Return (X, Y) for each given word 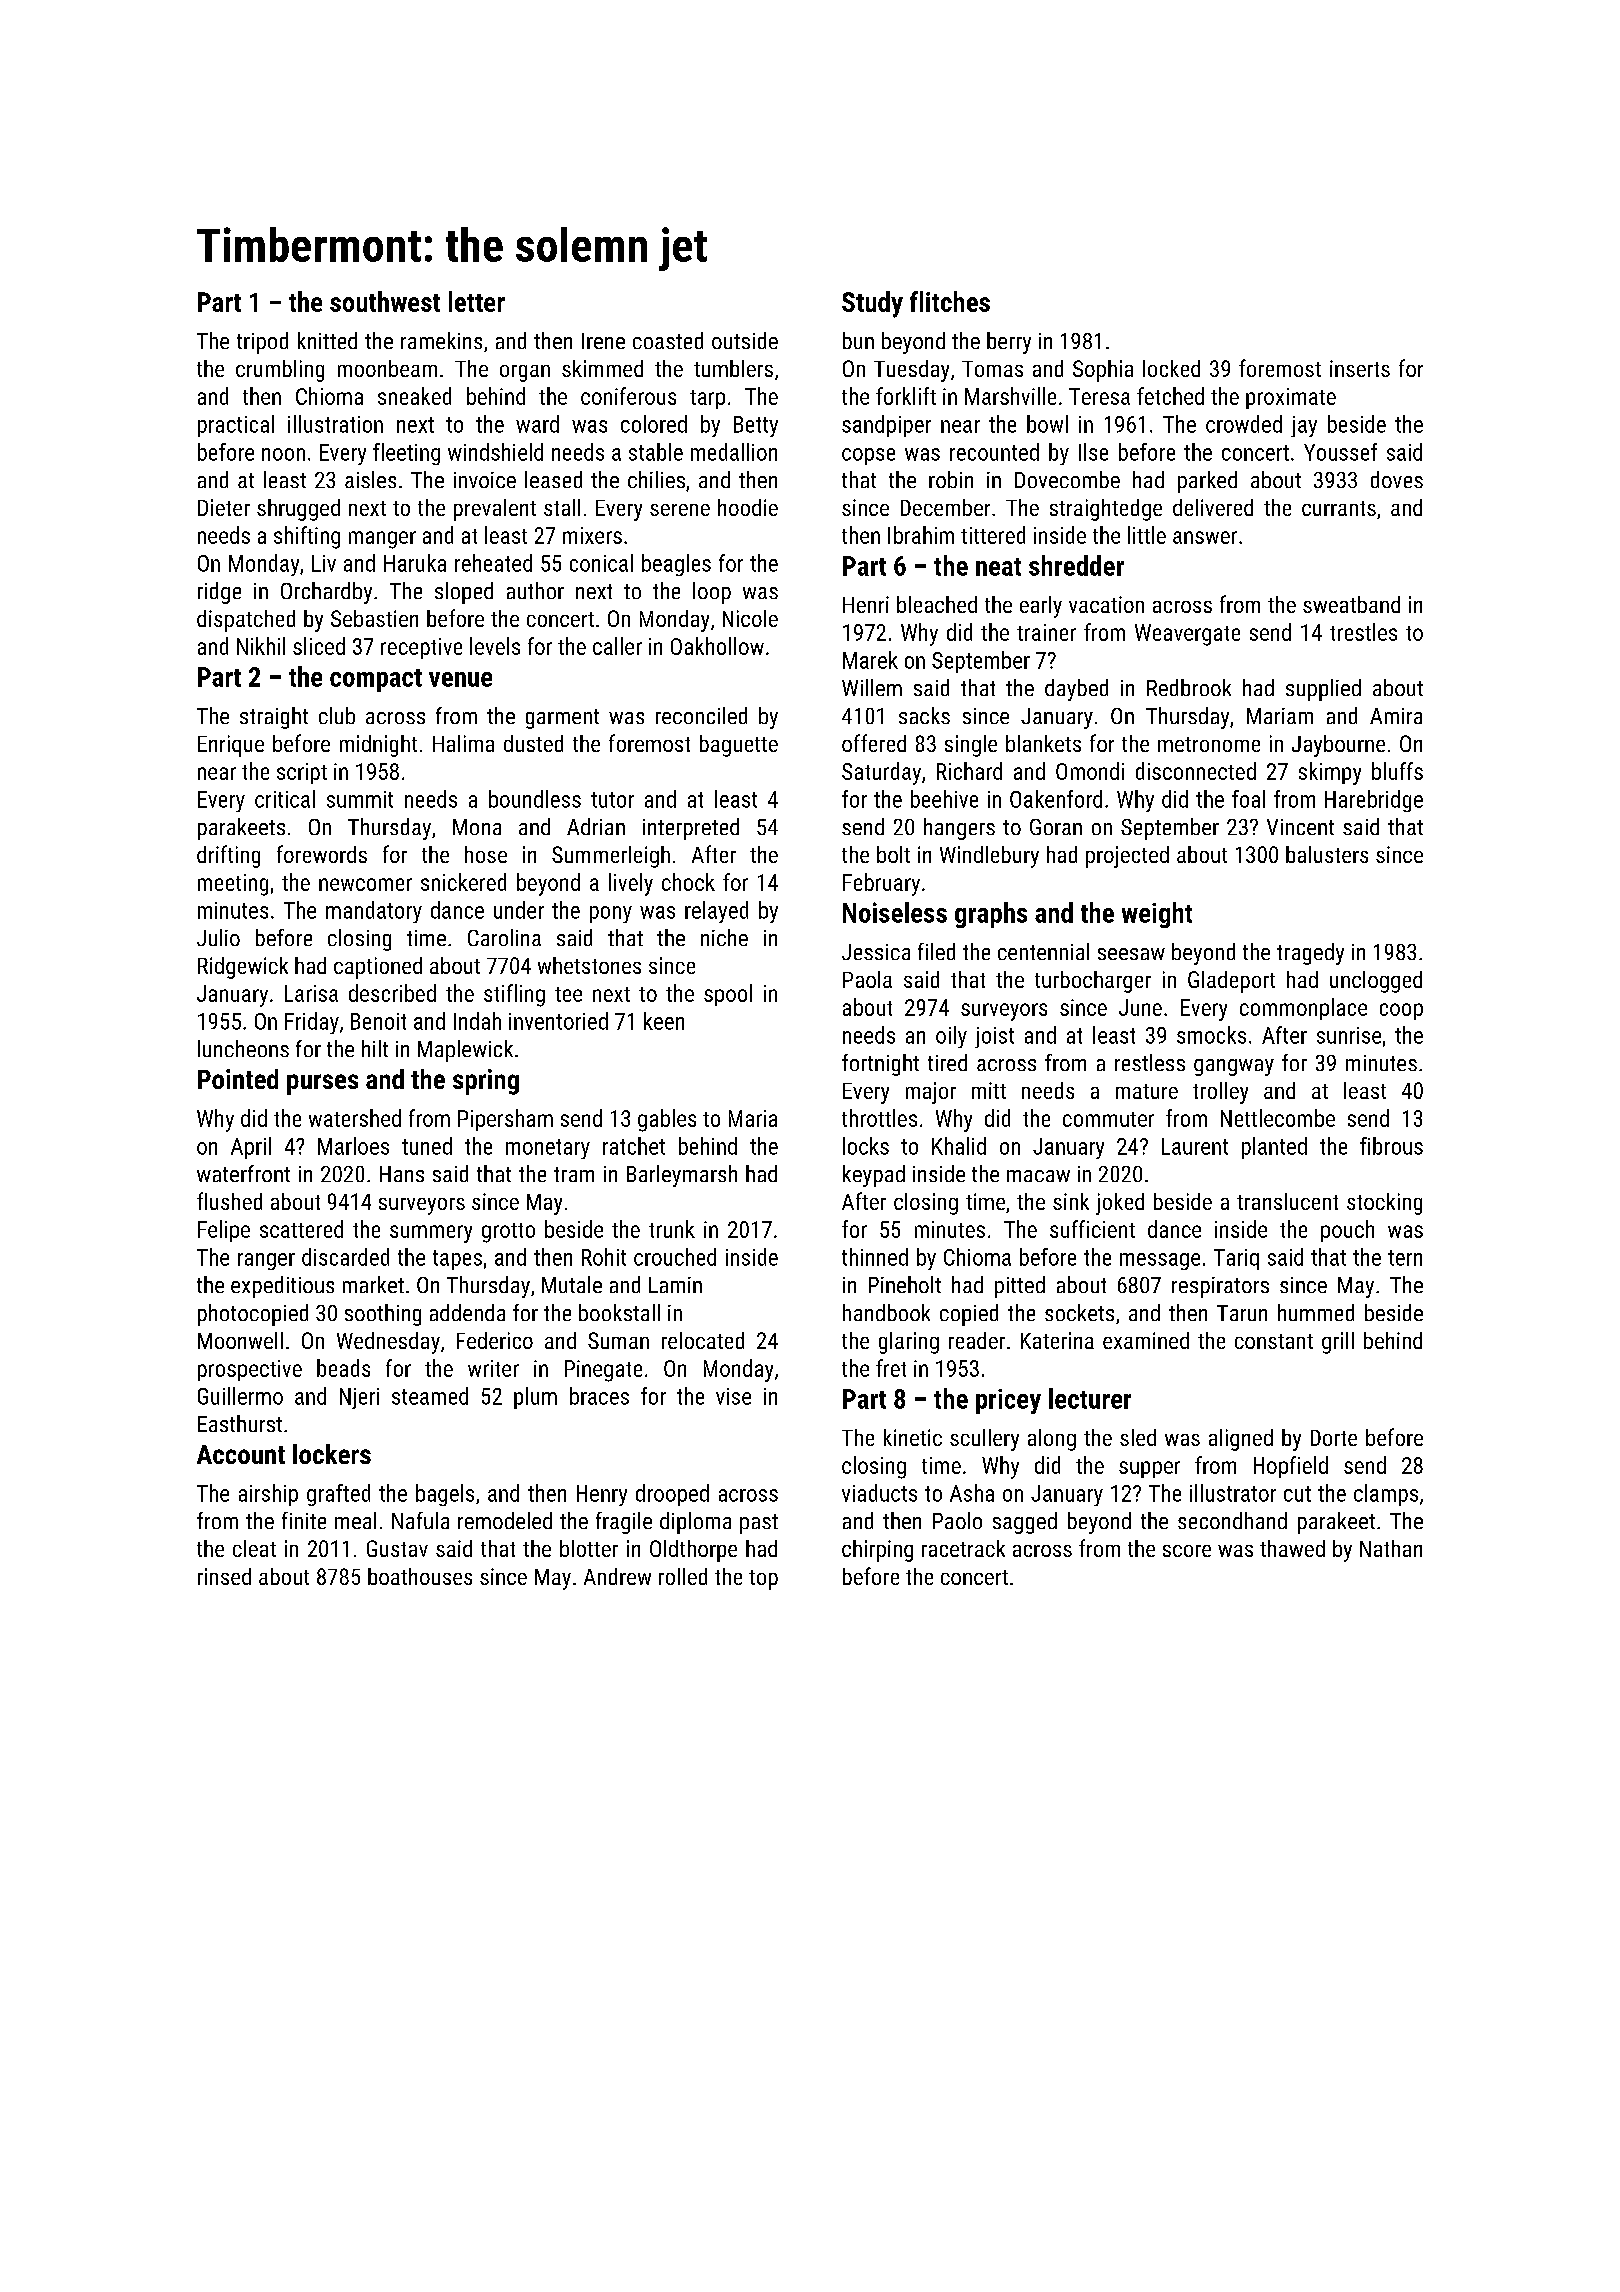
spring (486, 1082)
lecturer (1090, 1398)
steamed (430, 1396)
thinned (875, 1257)
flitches (950, 301)
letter (477, 301)
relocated (703, 1340)
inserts (1360, 368)
